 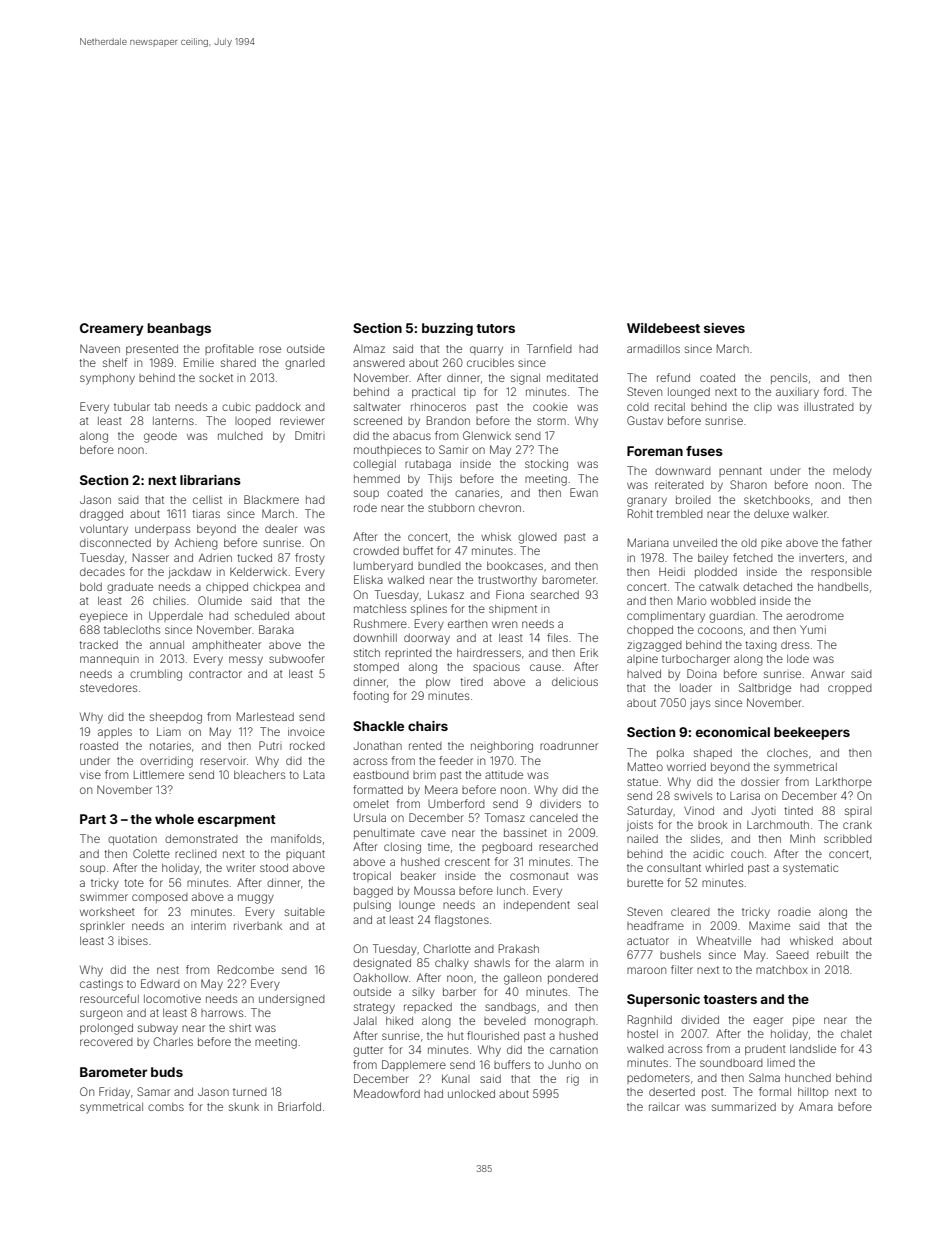 I want to click on reservoir, so click(x=223, y=760).
